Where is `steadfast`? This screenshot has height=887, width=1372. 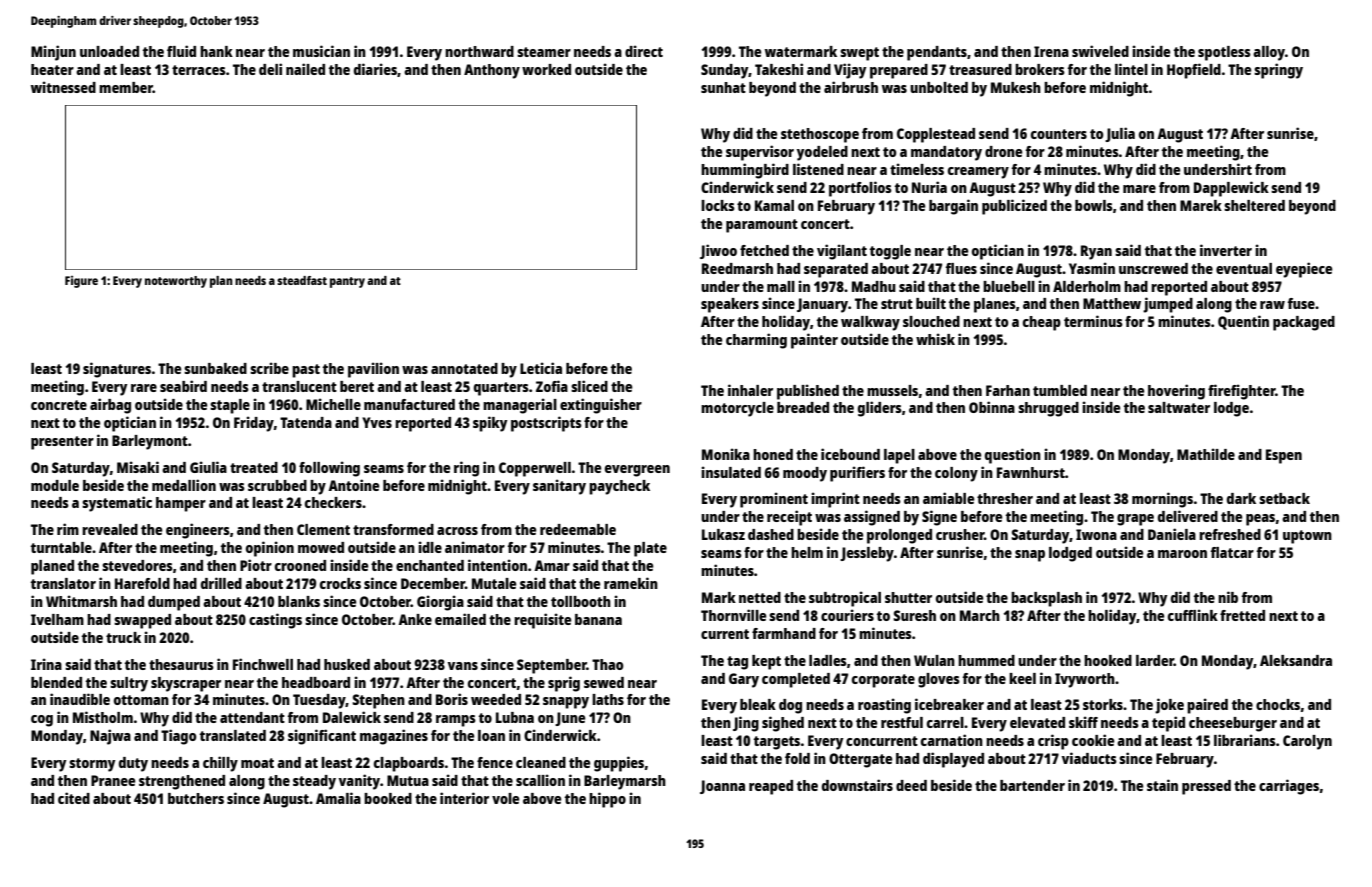 steadfast is located at coordinates (302, 280).
